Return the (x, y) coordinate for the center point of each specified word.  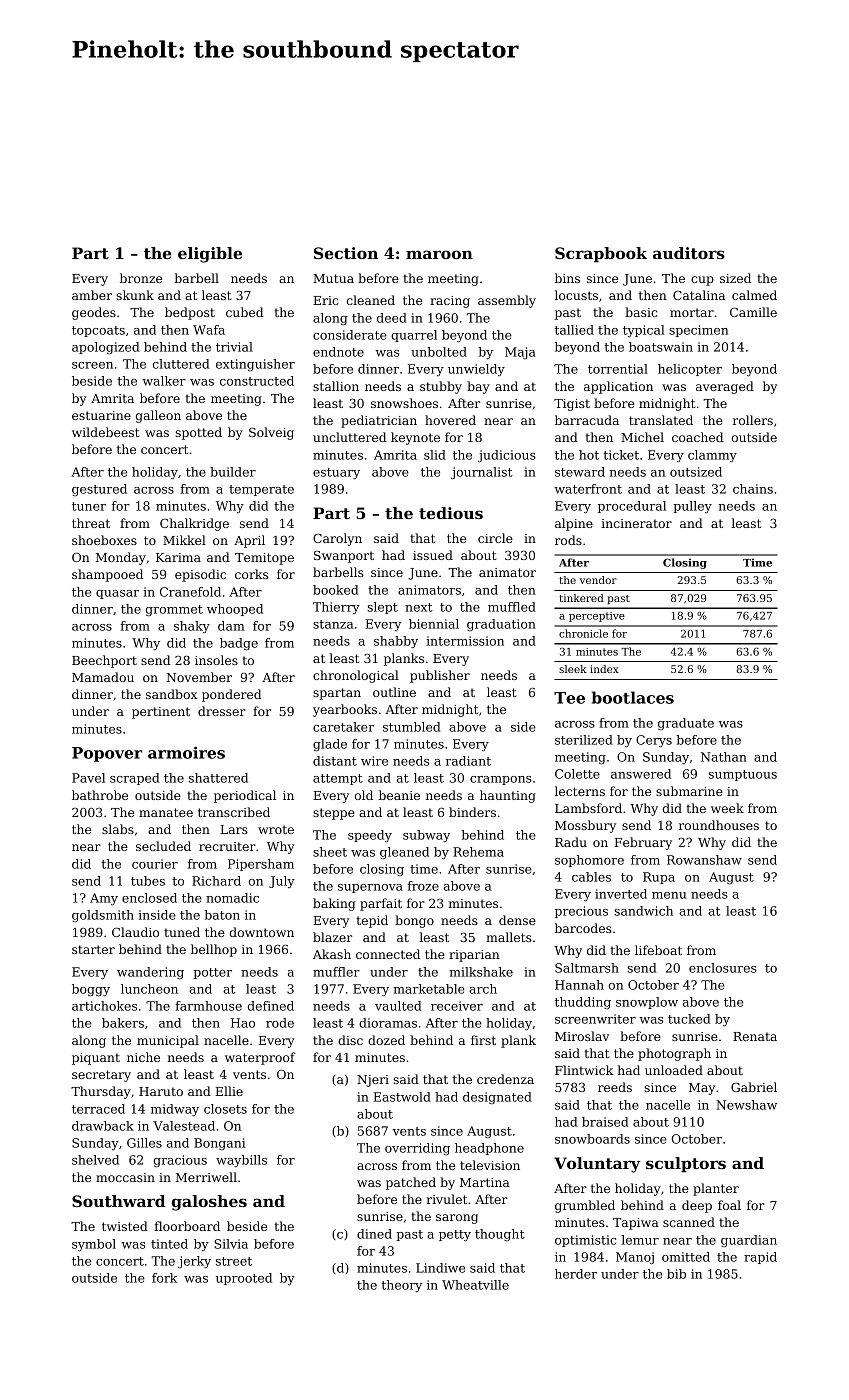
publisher (440, 676)
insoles (216, 660)
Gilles (144, 1143)
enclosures (722, 968)
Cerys (654, 741)
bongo (414, 921)
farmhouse (208, 1006)
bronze (141, 278)
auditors (689, 253)
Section (346, 253)
